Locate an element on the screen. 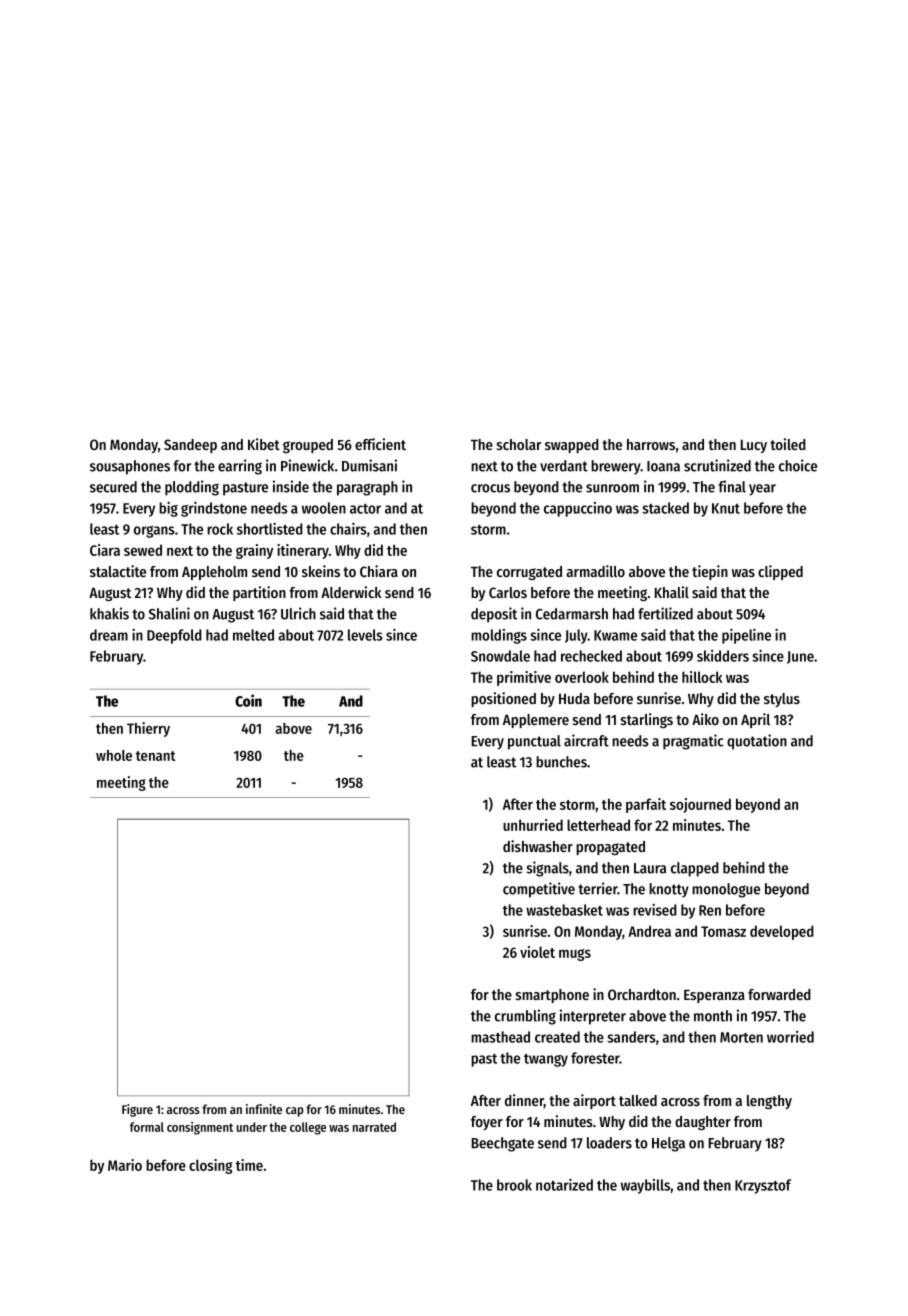  stalactite is located at coordinates (118, 571).
